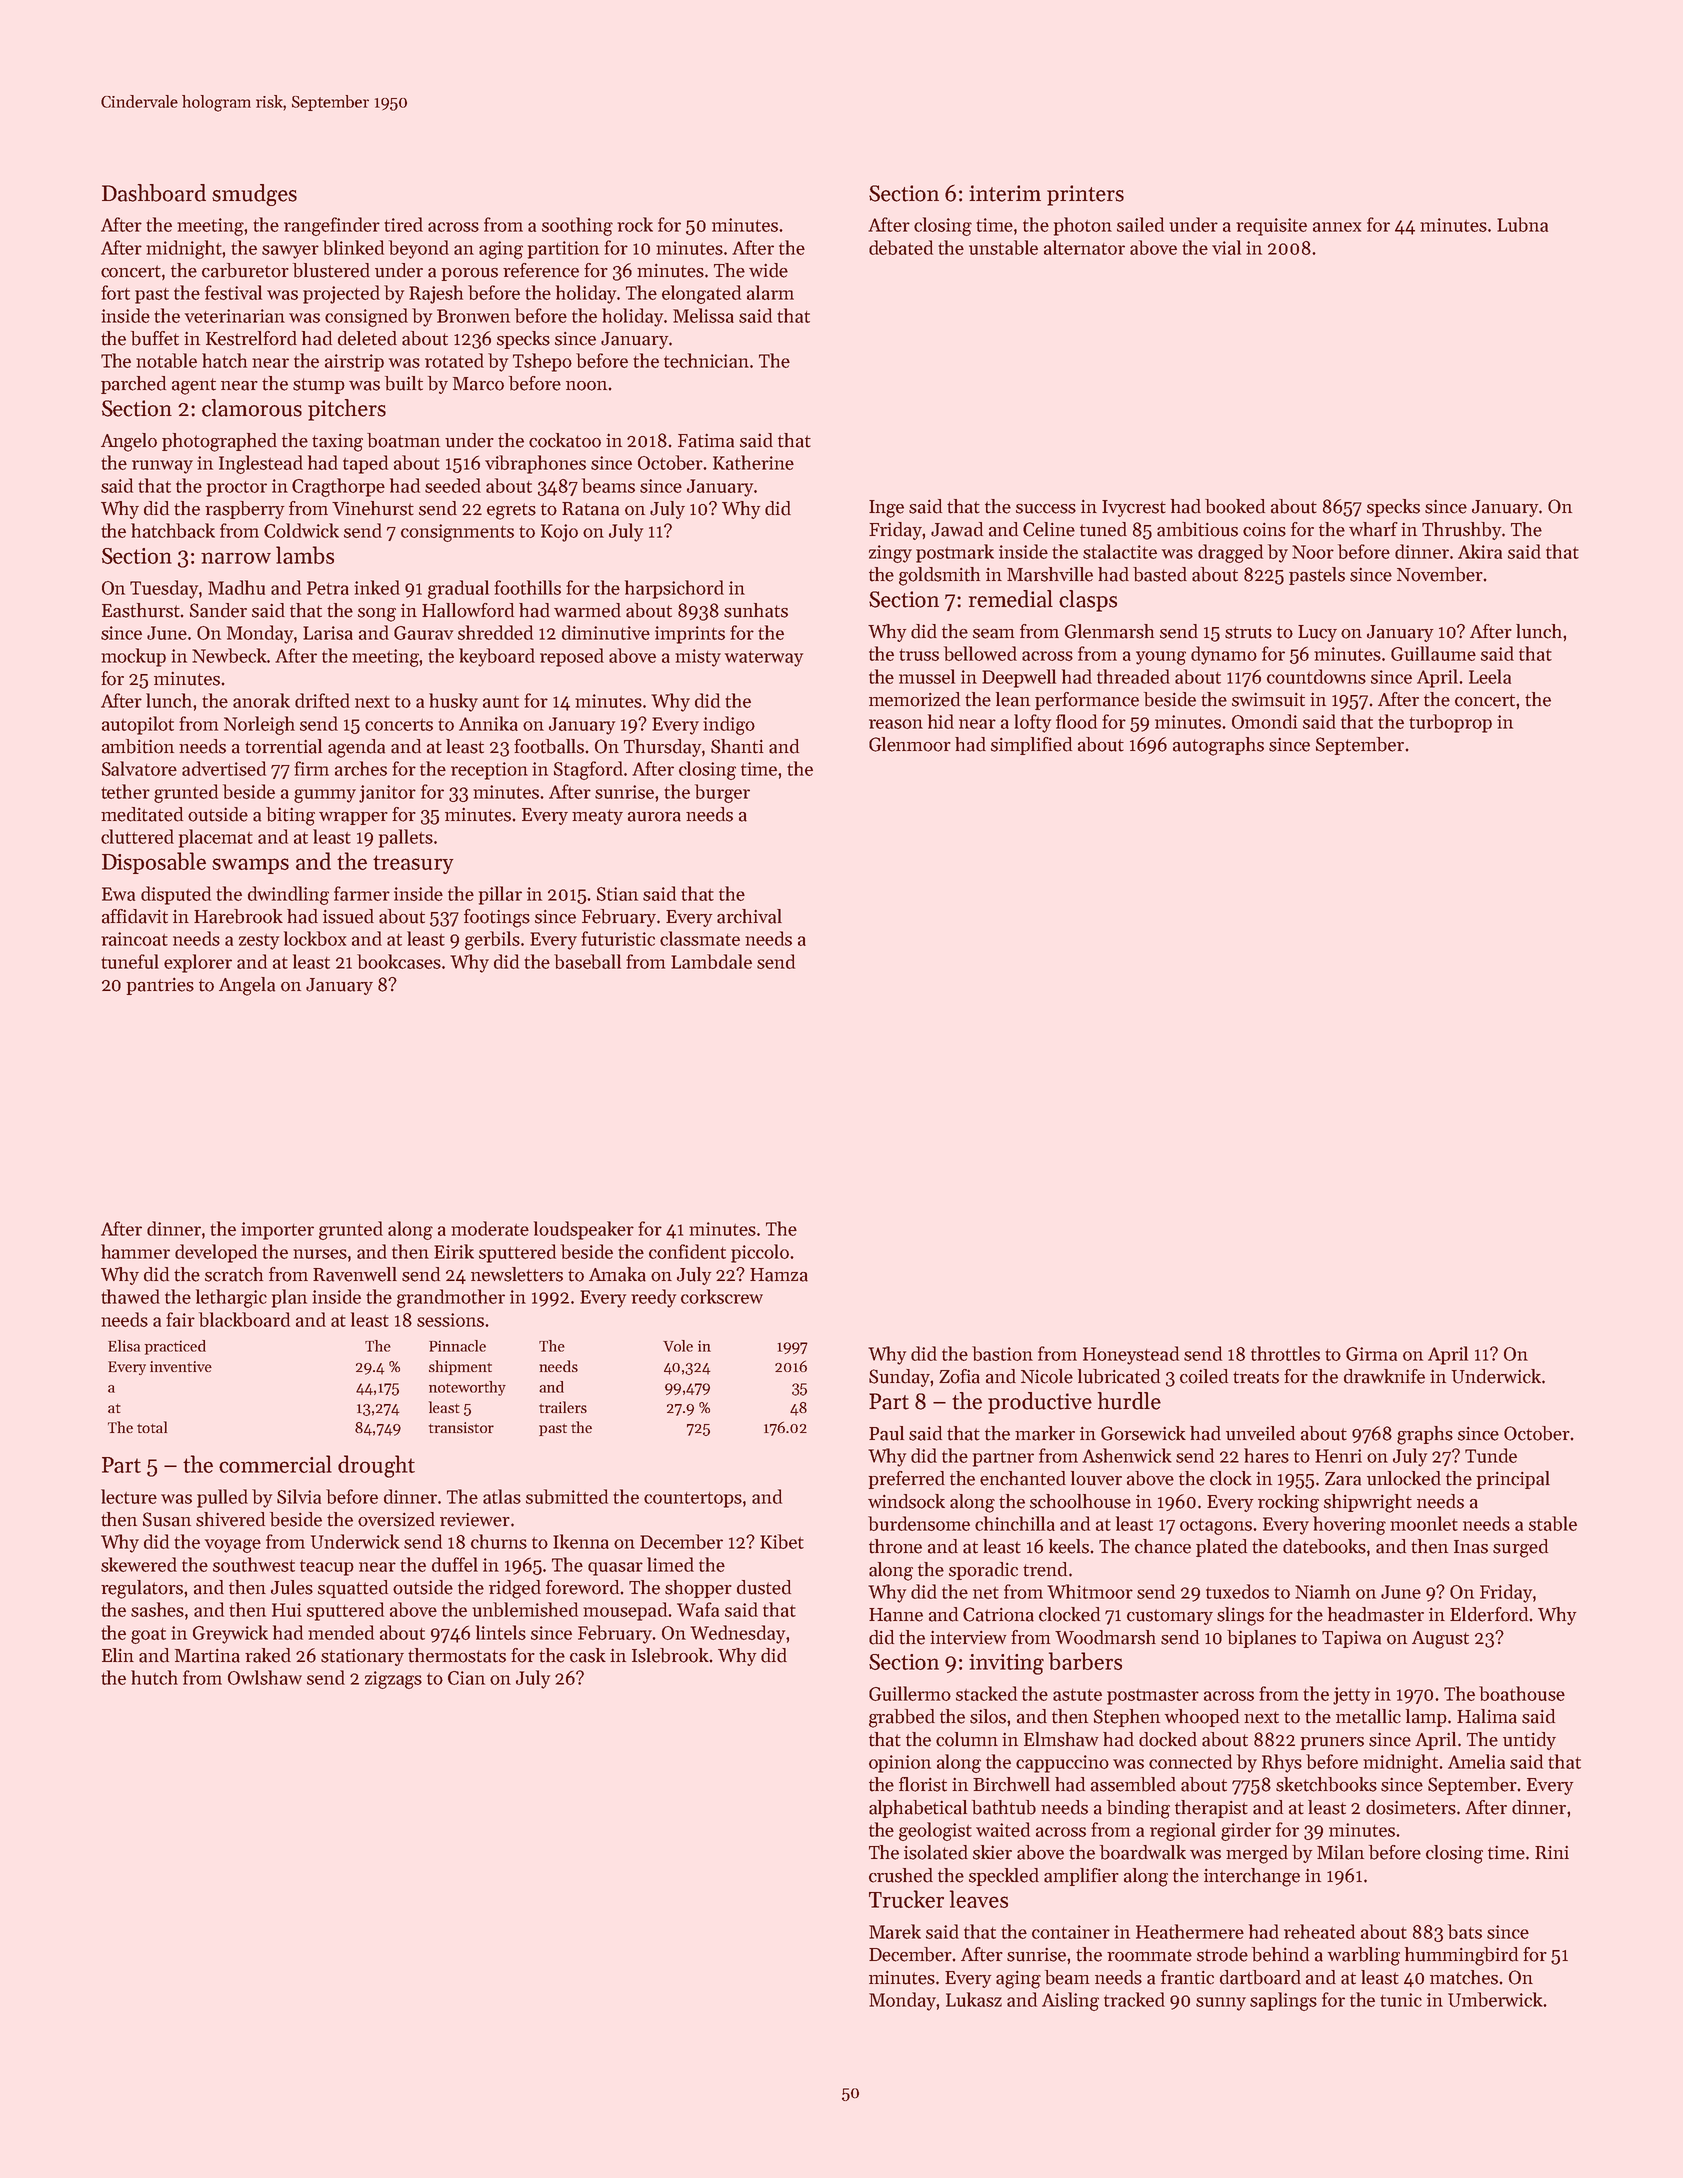 This page has width=1683, height=2178. What do you see at coordinates (1522, 224) in the page?
I see `Lubna` at bounding box center [1522, 224].
